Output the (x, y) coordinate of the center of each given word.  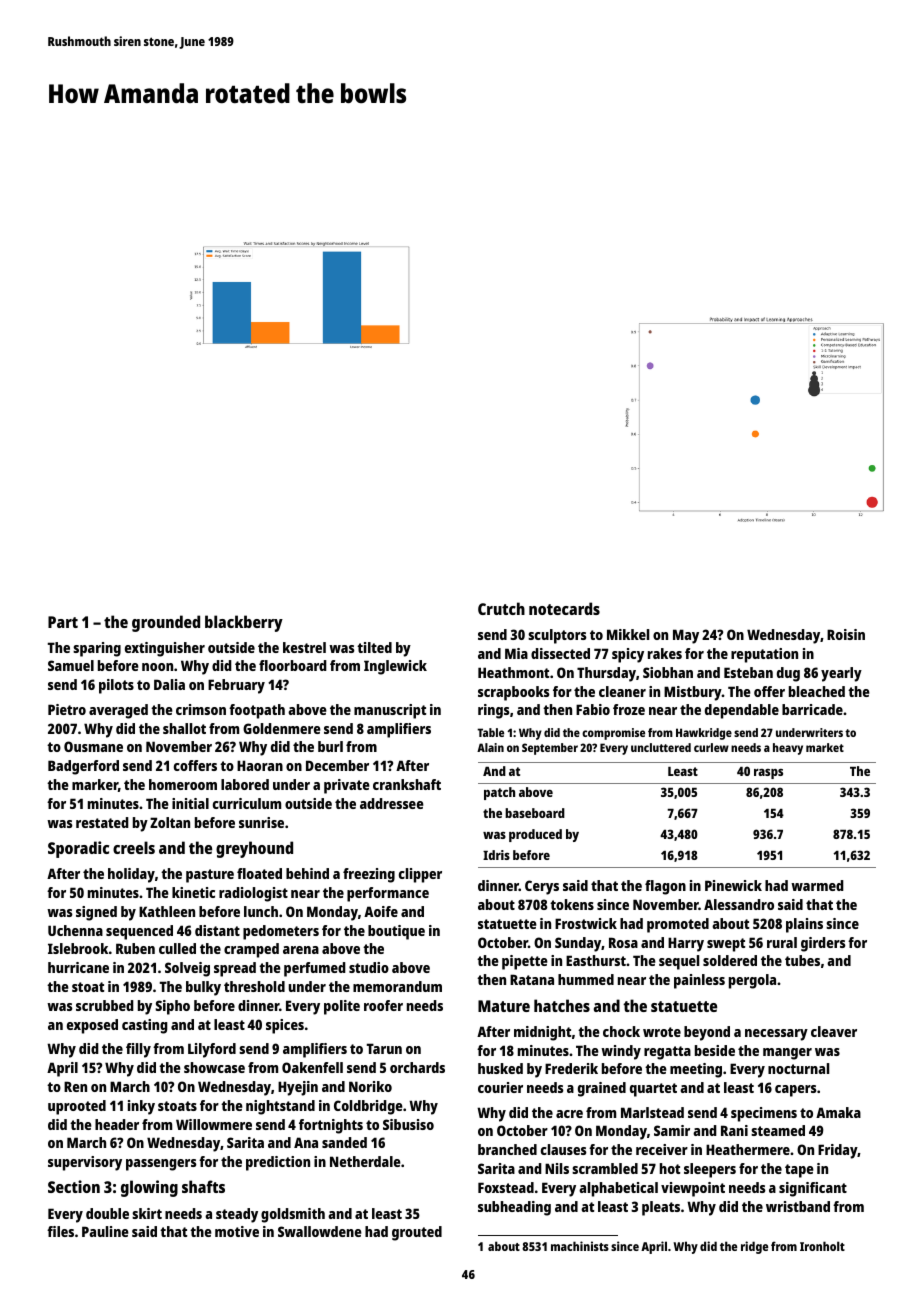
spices (285, 1026)
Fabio (593, 709)
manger (787, 1054)
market (825, 747)
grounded (166, 623)
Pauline (105, 1231)
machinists (580, 1246)
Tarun (384, 1048)
